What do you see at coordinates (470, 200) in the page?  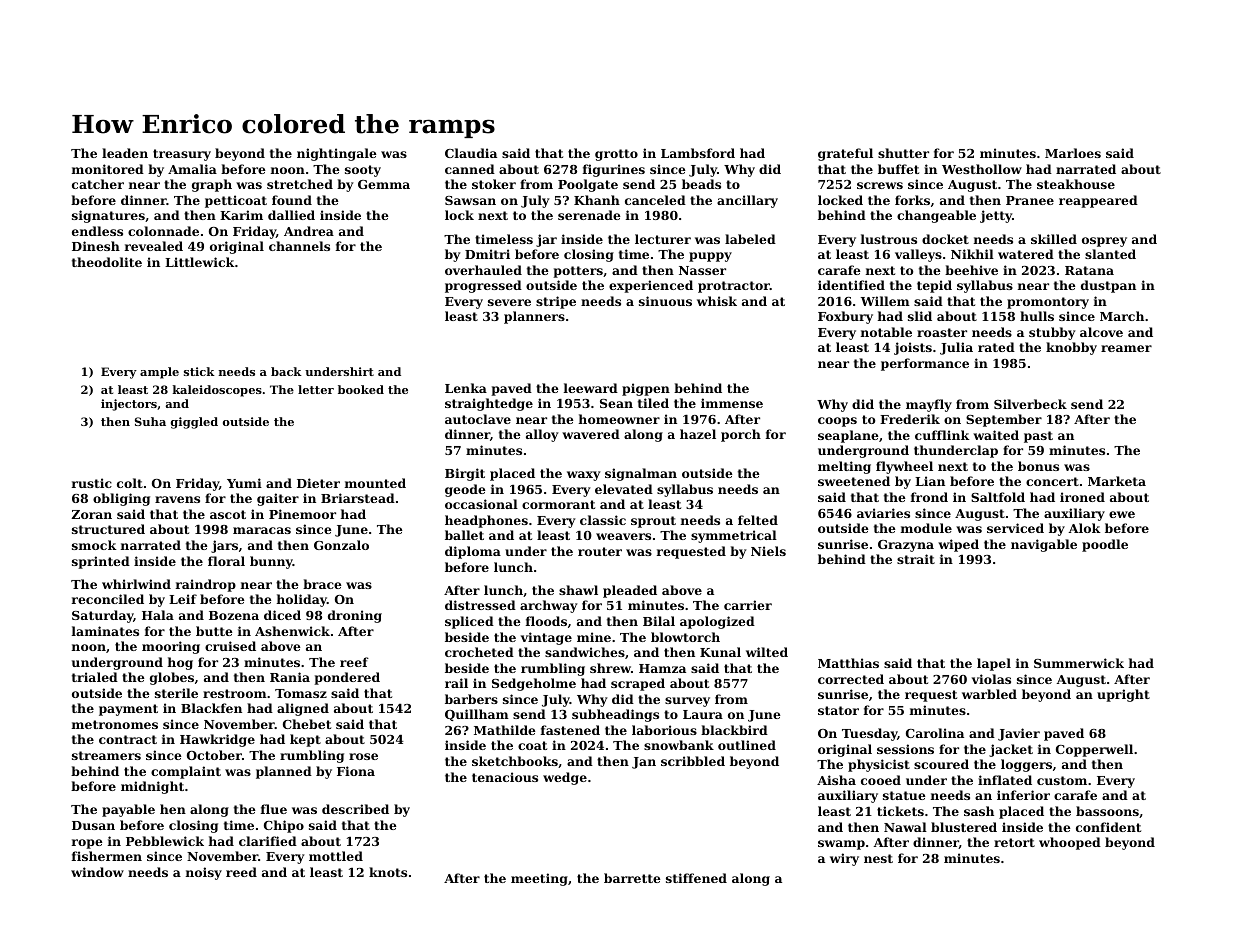 I see `Sawsan` at bounding box center [470, 200].
